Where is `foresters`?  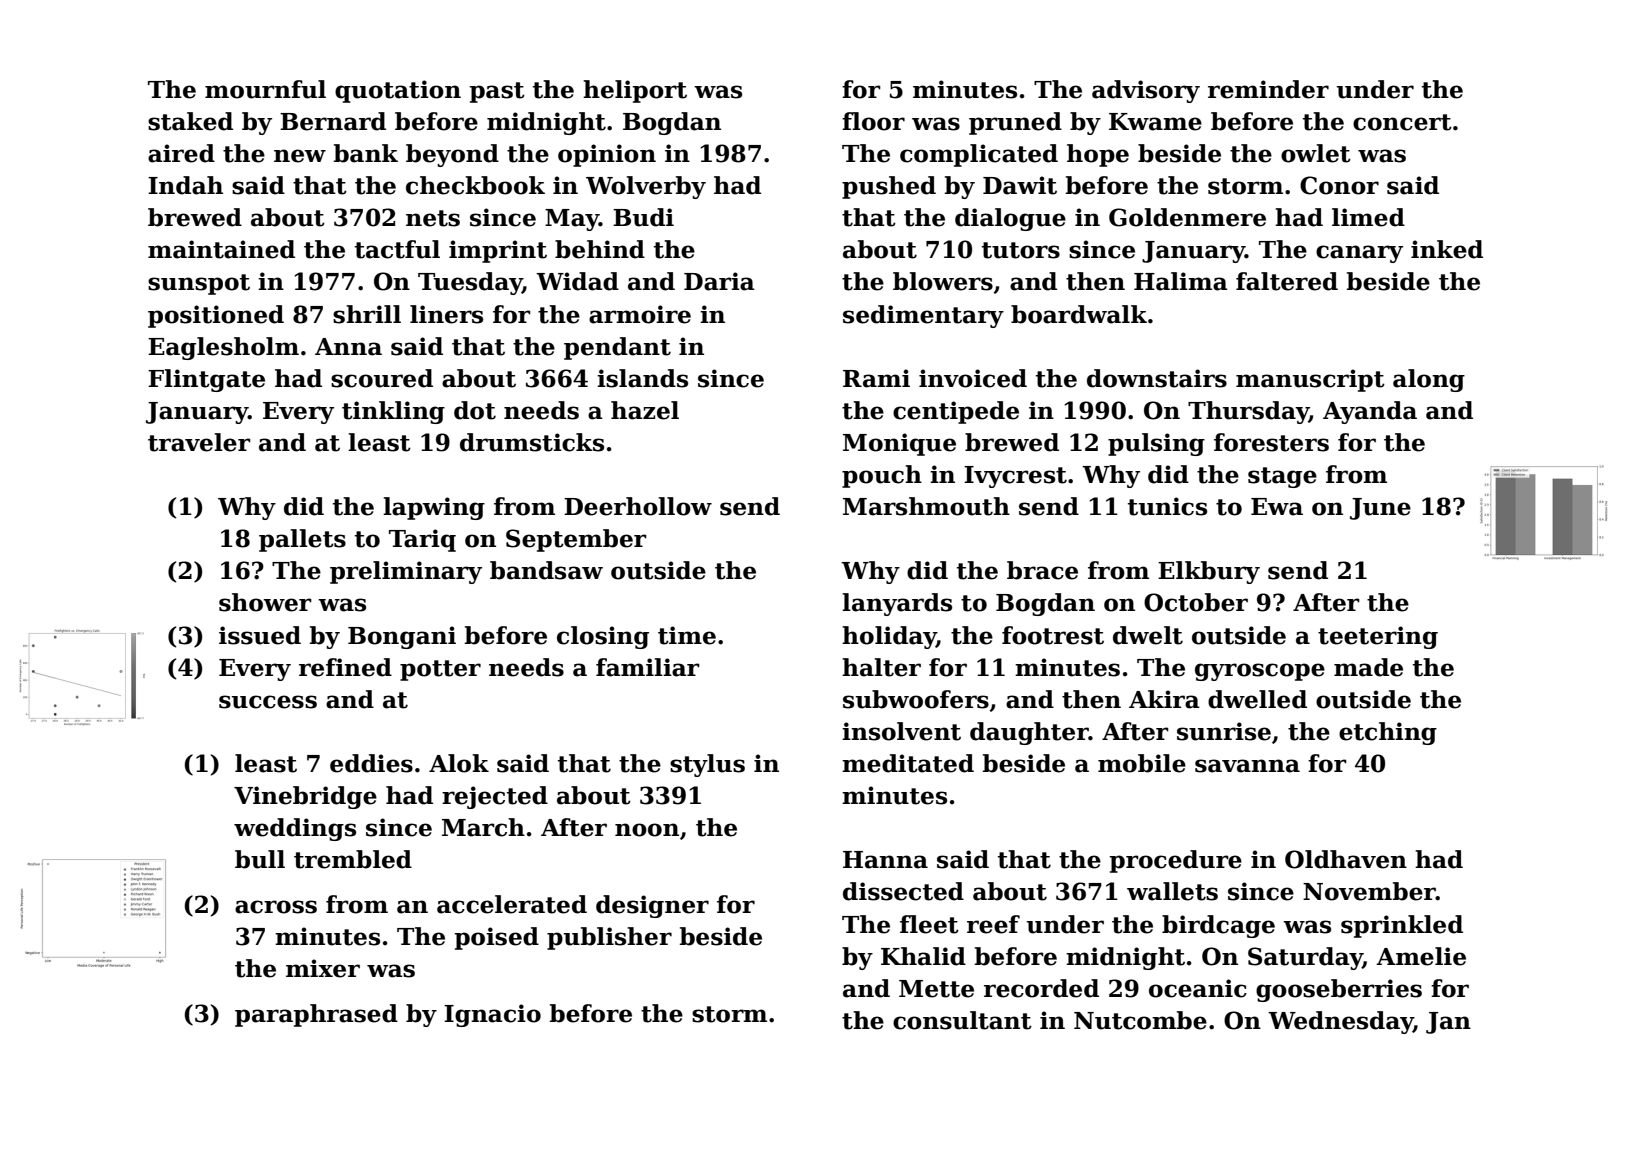
foresters is located at coordinates (1271, 442).
